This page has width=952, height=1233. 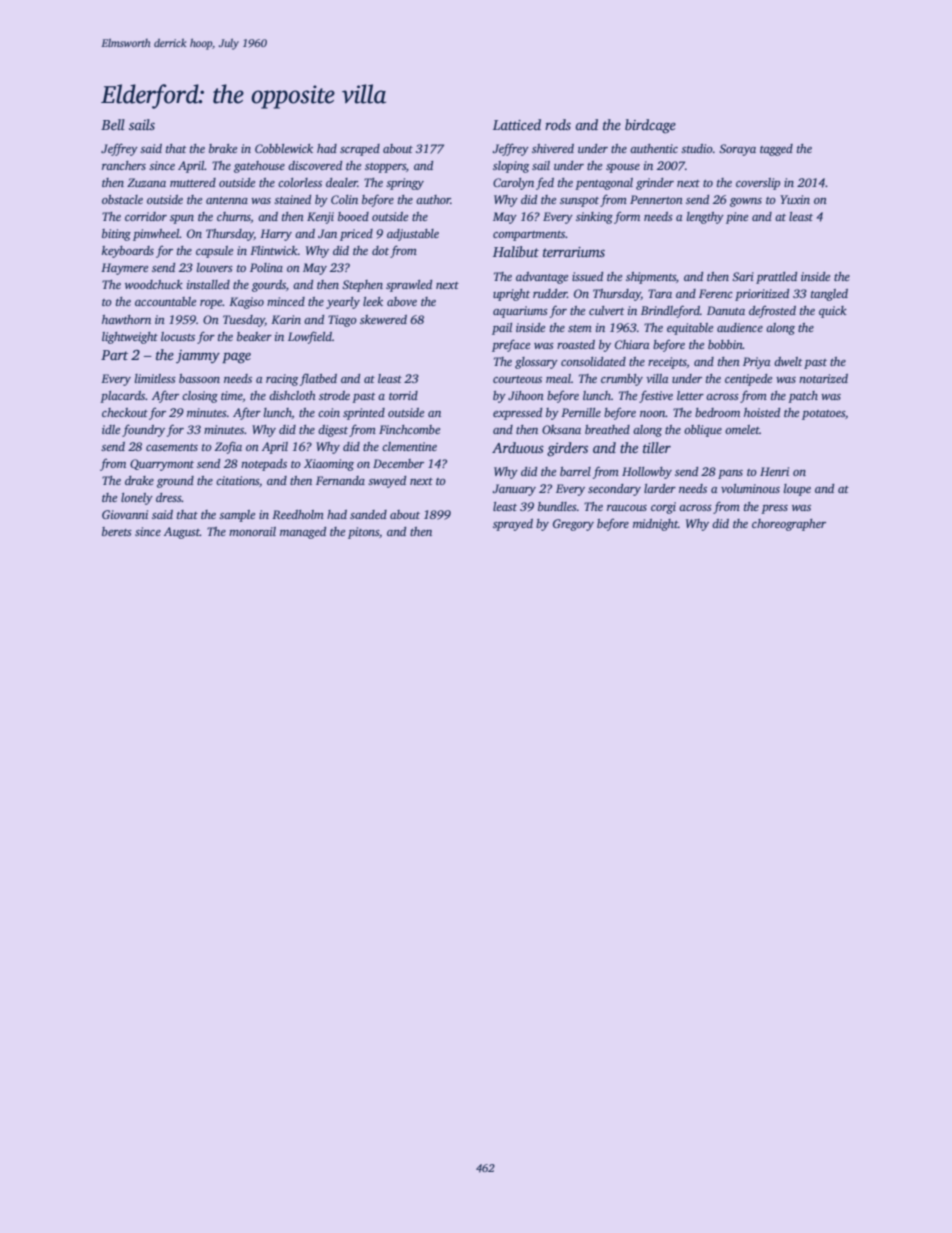 I want to click on Cobblewick, so click(x=284, y=148).
